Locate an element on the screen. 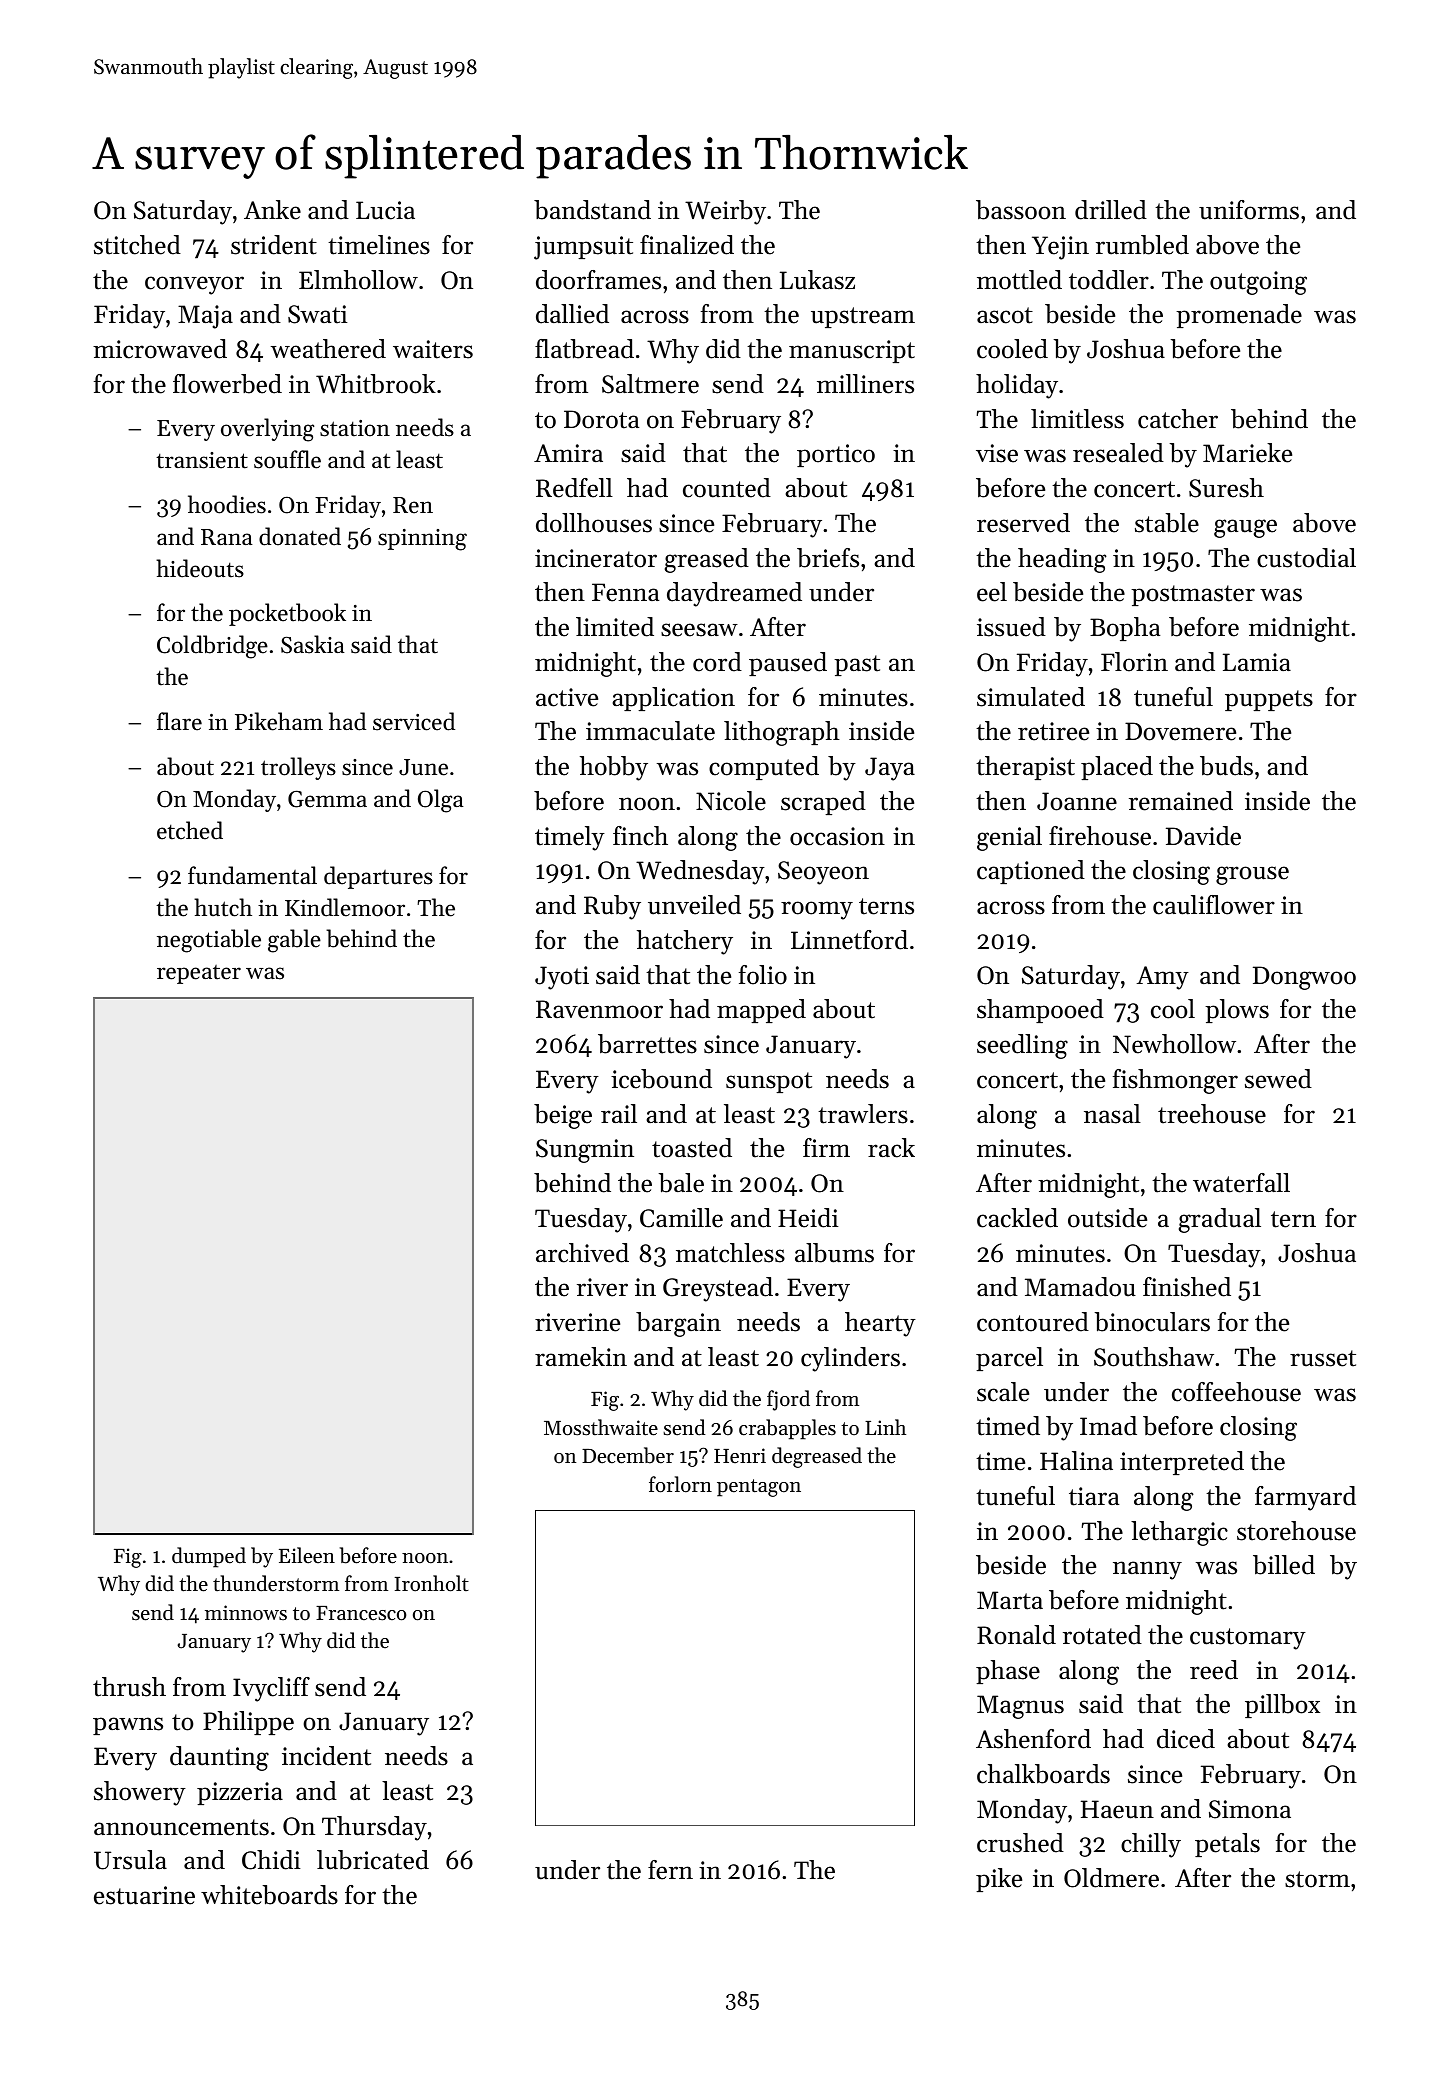  whiteboards is located at coordinates (269, 1895).
